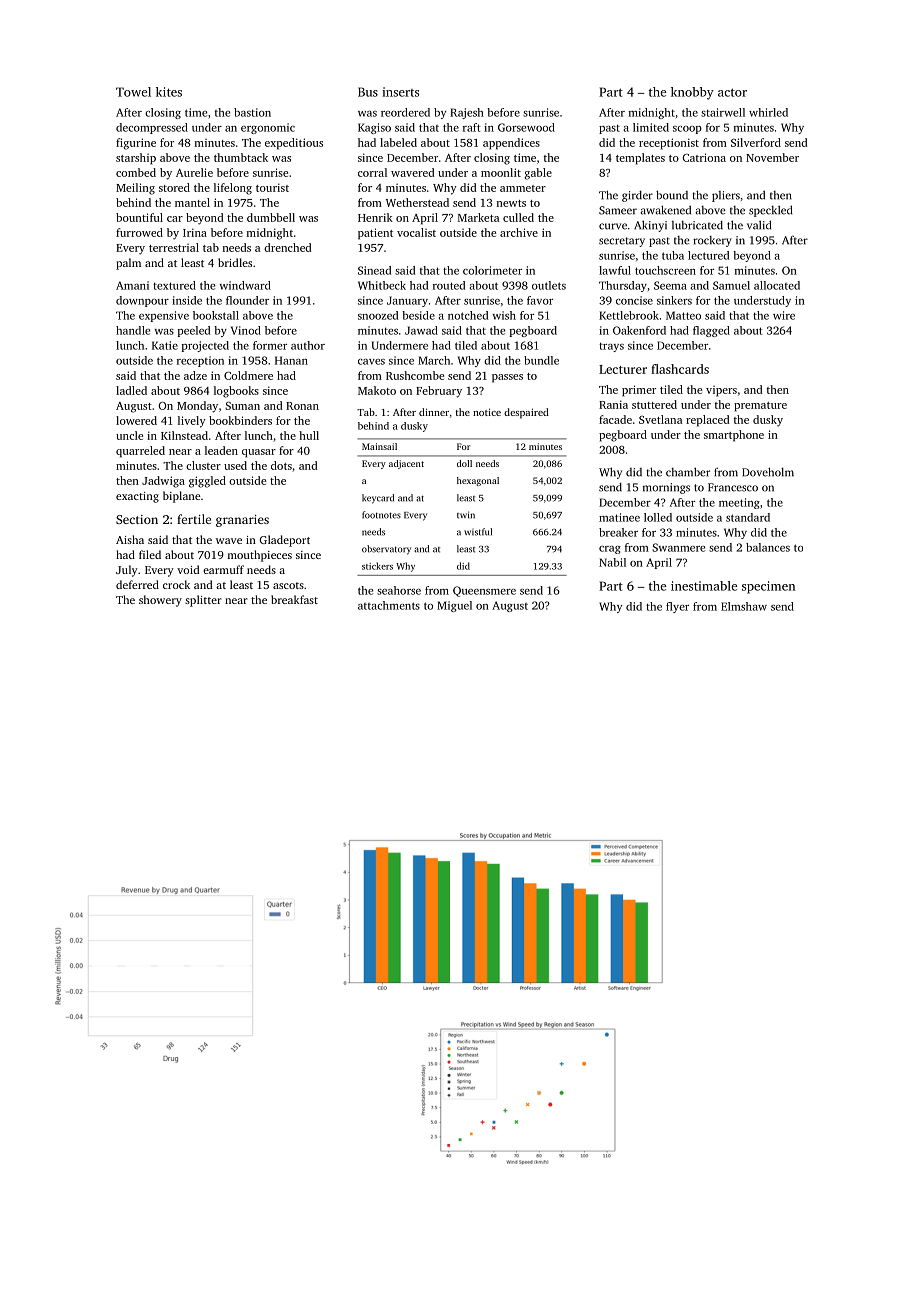  What do you see at coordinates (371, 362) in the screenshot?
I see `caves` at bounding box center [371, 362].
